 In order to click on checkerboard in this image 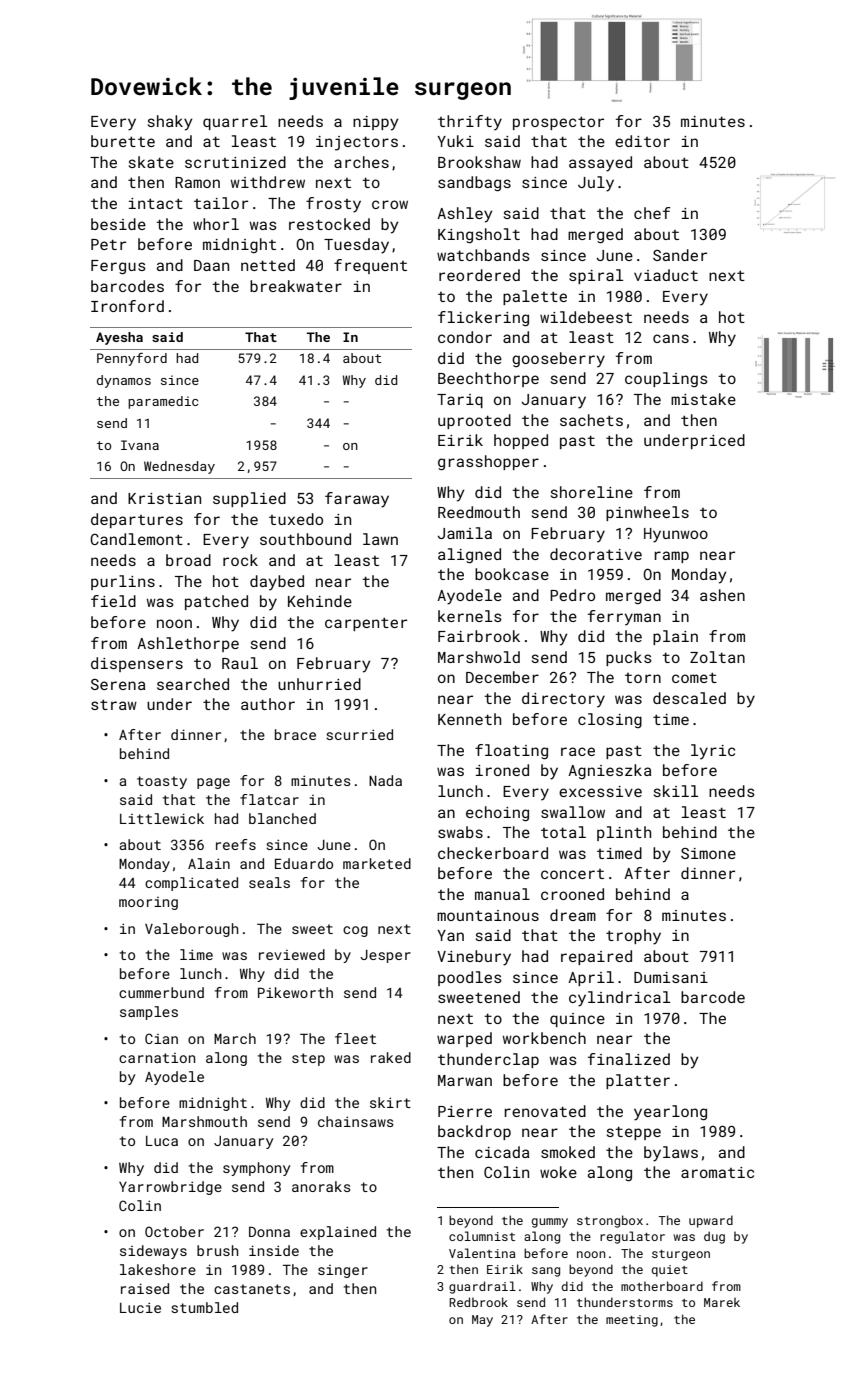, I will do `click(493, 853)`.
